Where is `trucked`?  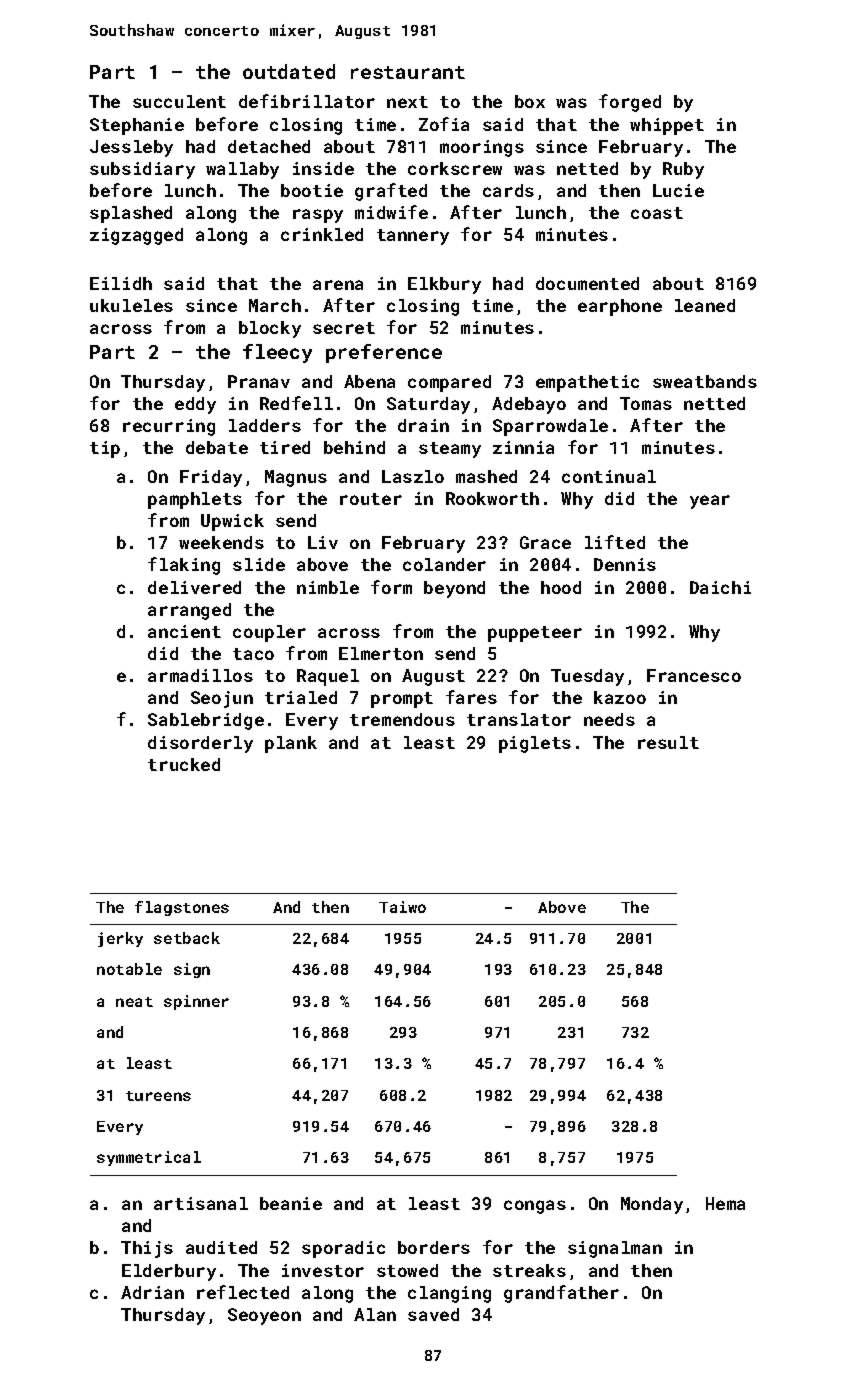 trucked is located at coordinates (184, 764).
